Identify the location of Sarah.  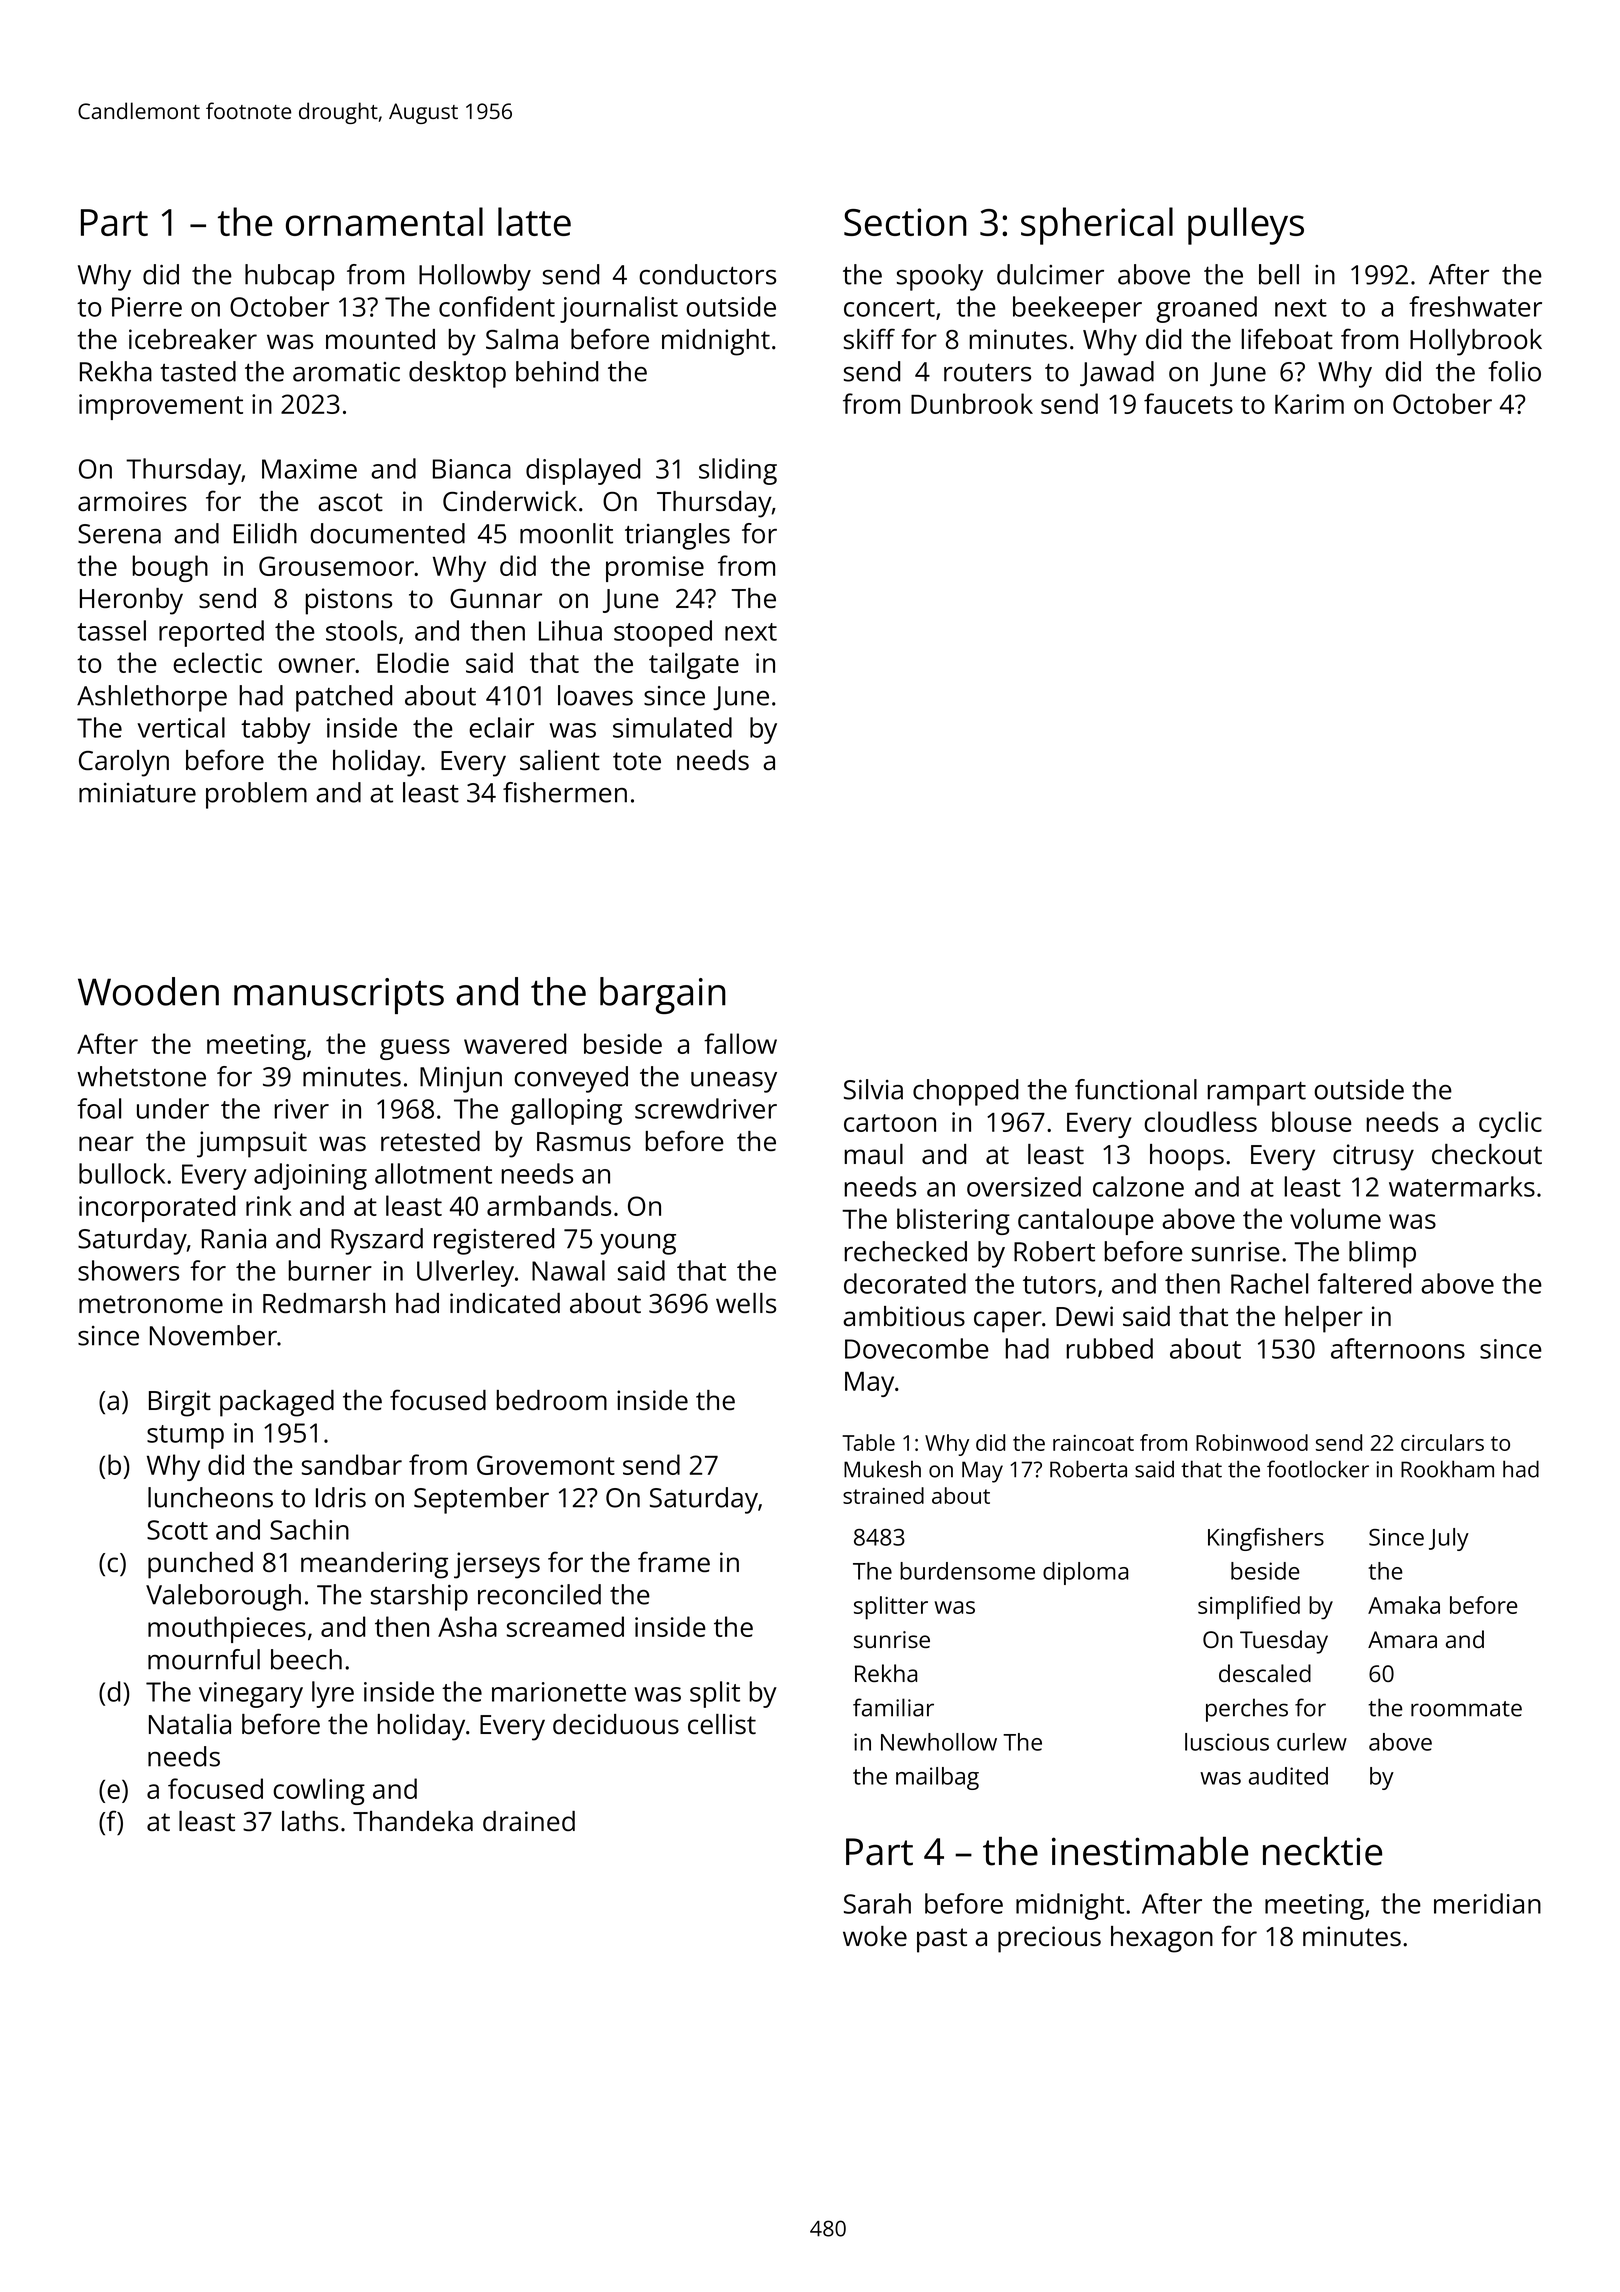
(877, 1903).
